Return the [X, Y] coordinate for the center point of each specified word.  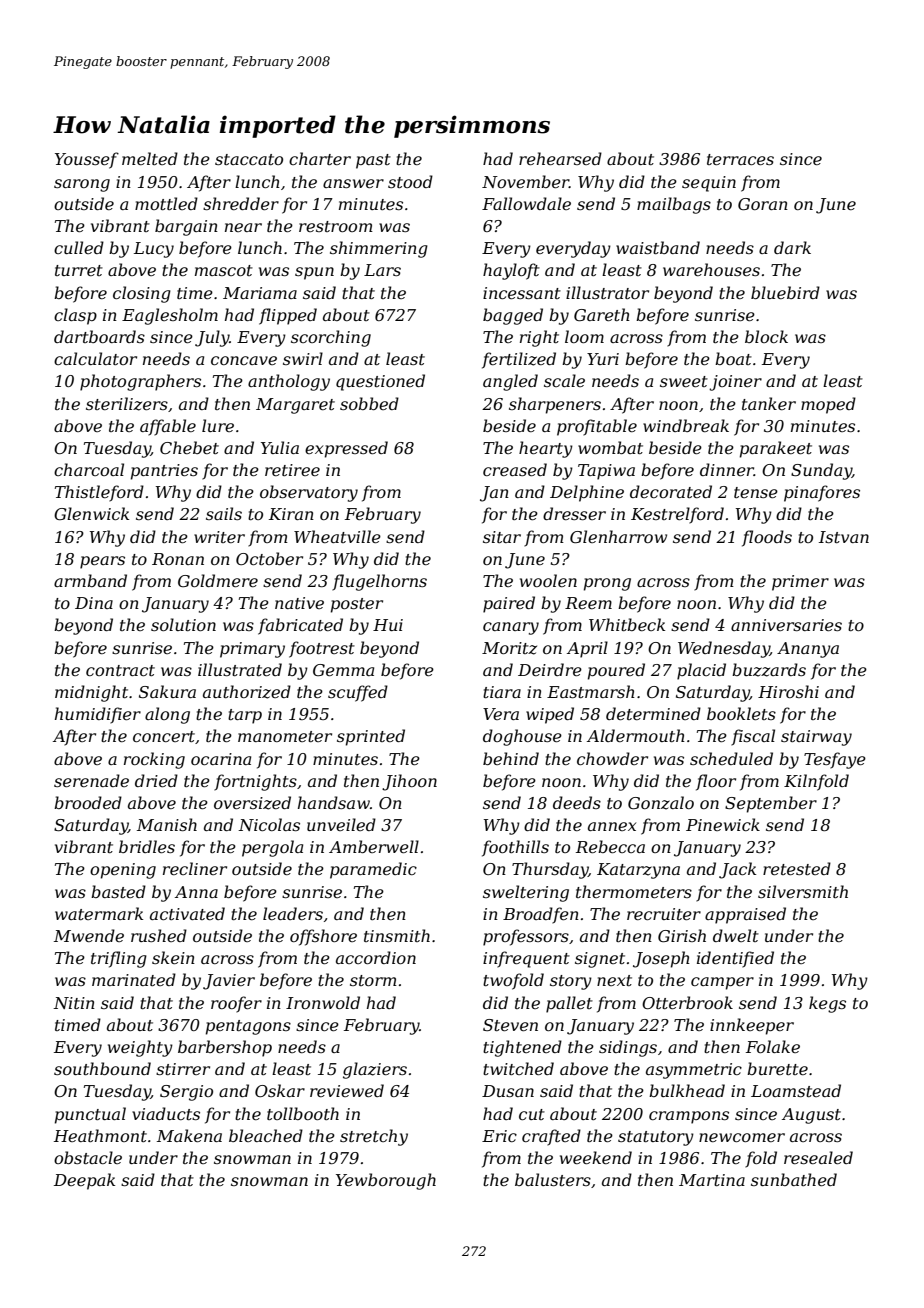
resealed [818, 1157]
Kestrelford [677, 515]
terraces [740, 159]
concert [164, 736]
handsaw [334, 802]
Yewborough [386, 1181]
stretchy [374, 1137]
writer [219, 537]
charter [320, 158]
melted [150, 158]
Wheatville [337, 536]
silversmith [803, 891]
